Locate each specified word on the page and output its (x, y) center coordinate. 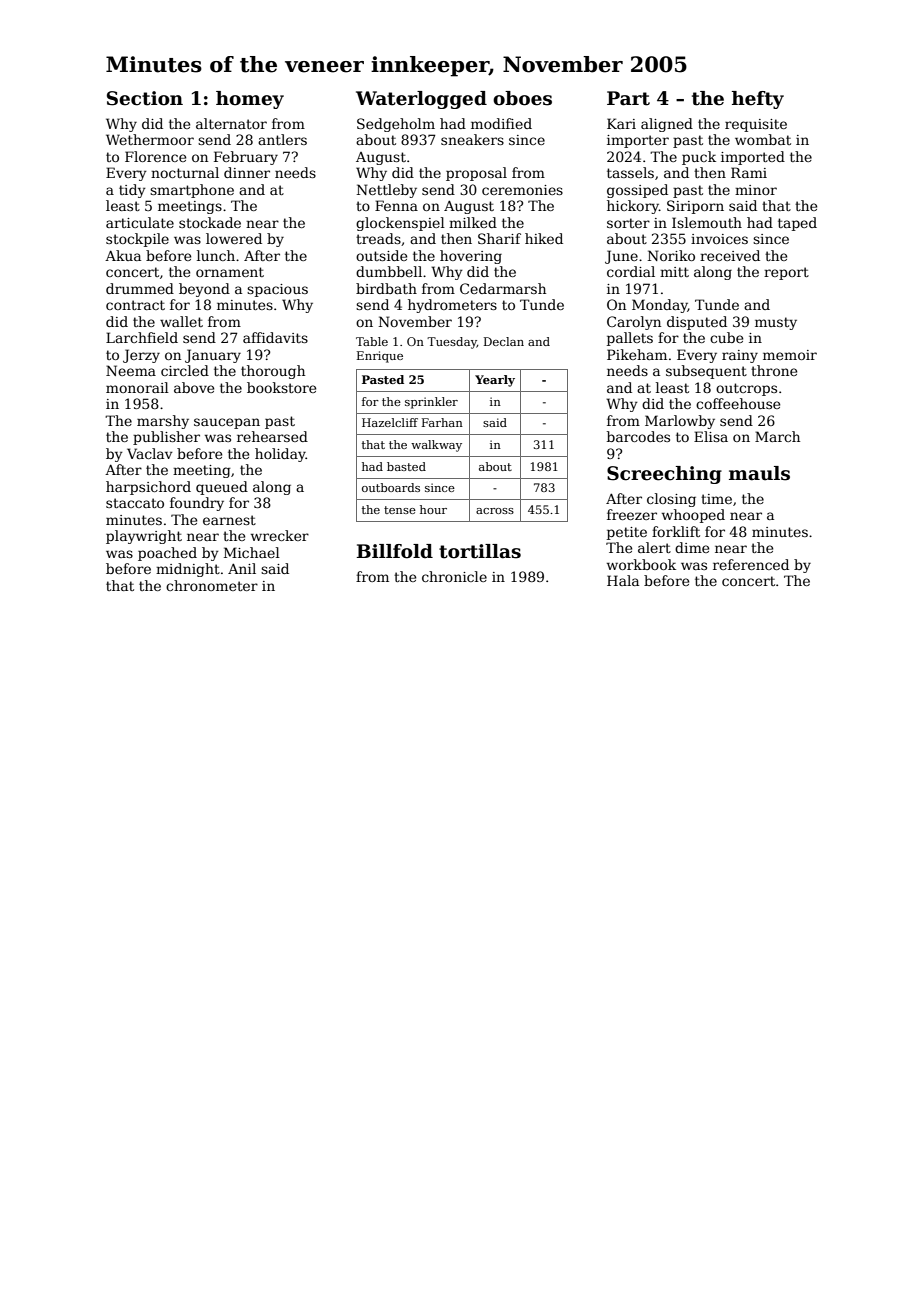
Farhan (442, 422)
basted (406, 466)
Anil (242, 568)
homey (250, 100)
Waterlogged (421, 100)
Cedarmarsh (503, 288)
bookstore (281, 387)
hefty (758, 100)
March (777, 436)
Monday (660, 306)
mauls (759, 473)
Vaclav (150, 453)
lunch (216, 255)
